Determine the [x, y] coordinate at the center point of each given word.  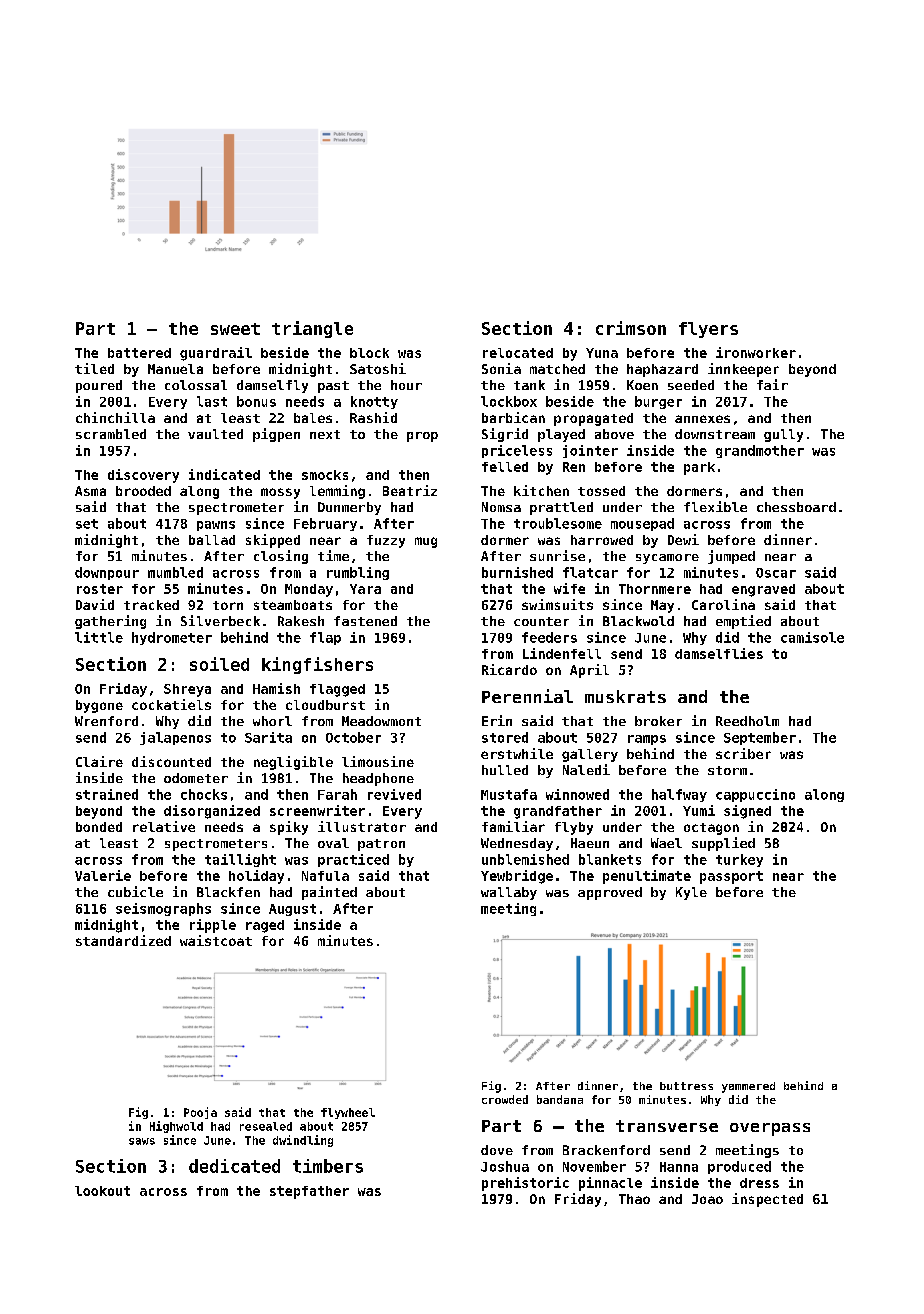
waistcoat [216, 940]
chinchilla [115, 417]
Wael [666, 843]
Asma [90, 491]
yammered [748, 1087]
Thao [634, 1199]
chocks [204, 794]
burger [658, 402]
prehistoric [525, 1184]
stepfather [309, 1192]
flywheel [348, 1113]
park [699, 468]
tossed [601, 491]
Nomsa [501, 507]
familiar [513, 826]
